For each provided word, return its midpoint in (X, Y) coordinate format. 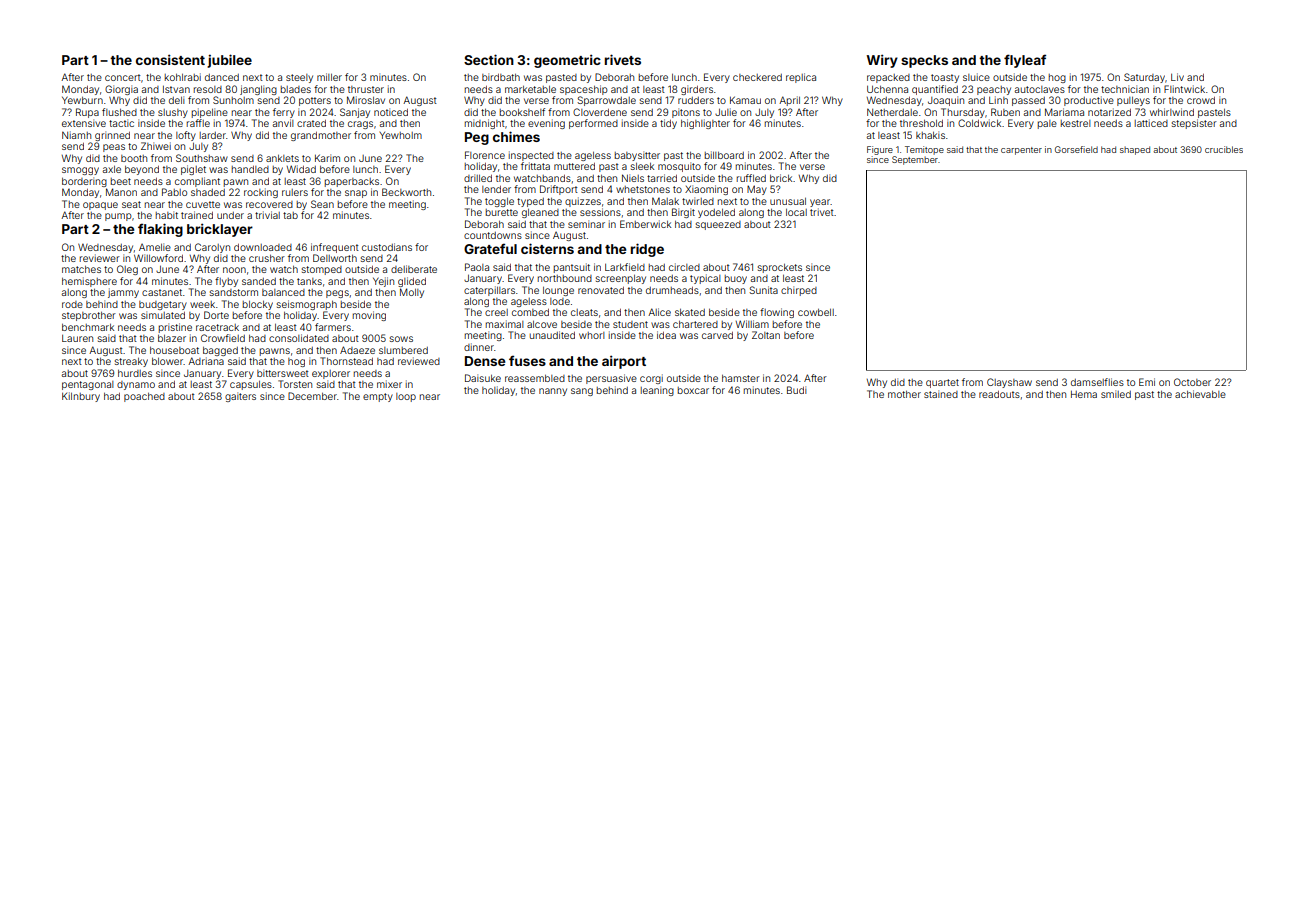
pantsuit (572, 268)
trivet (822, 212)
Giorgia (121, 90)
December (312, 396)
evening (546, 124)
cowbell (816, 312)
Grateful (490, 248)
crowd (1201, 100)
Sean (322, 204)
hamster (741, 378)
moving (369, 316)
